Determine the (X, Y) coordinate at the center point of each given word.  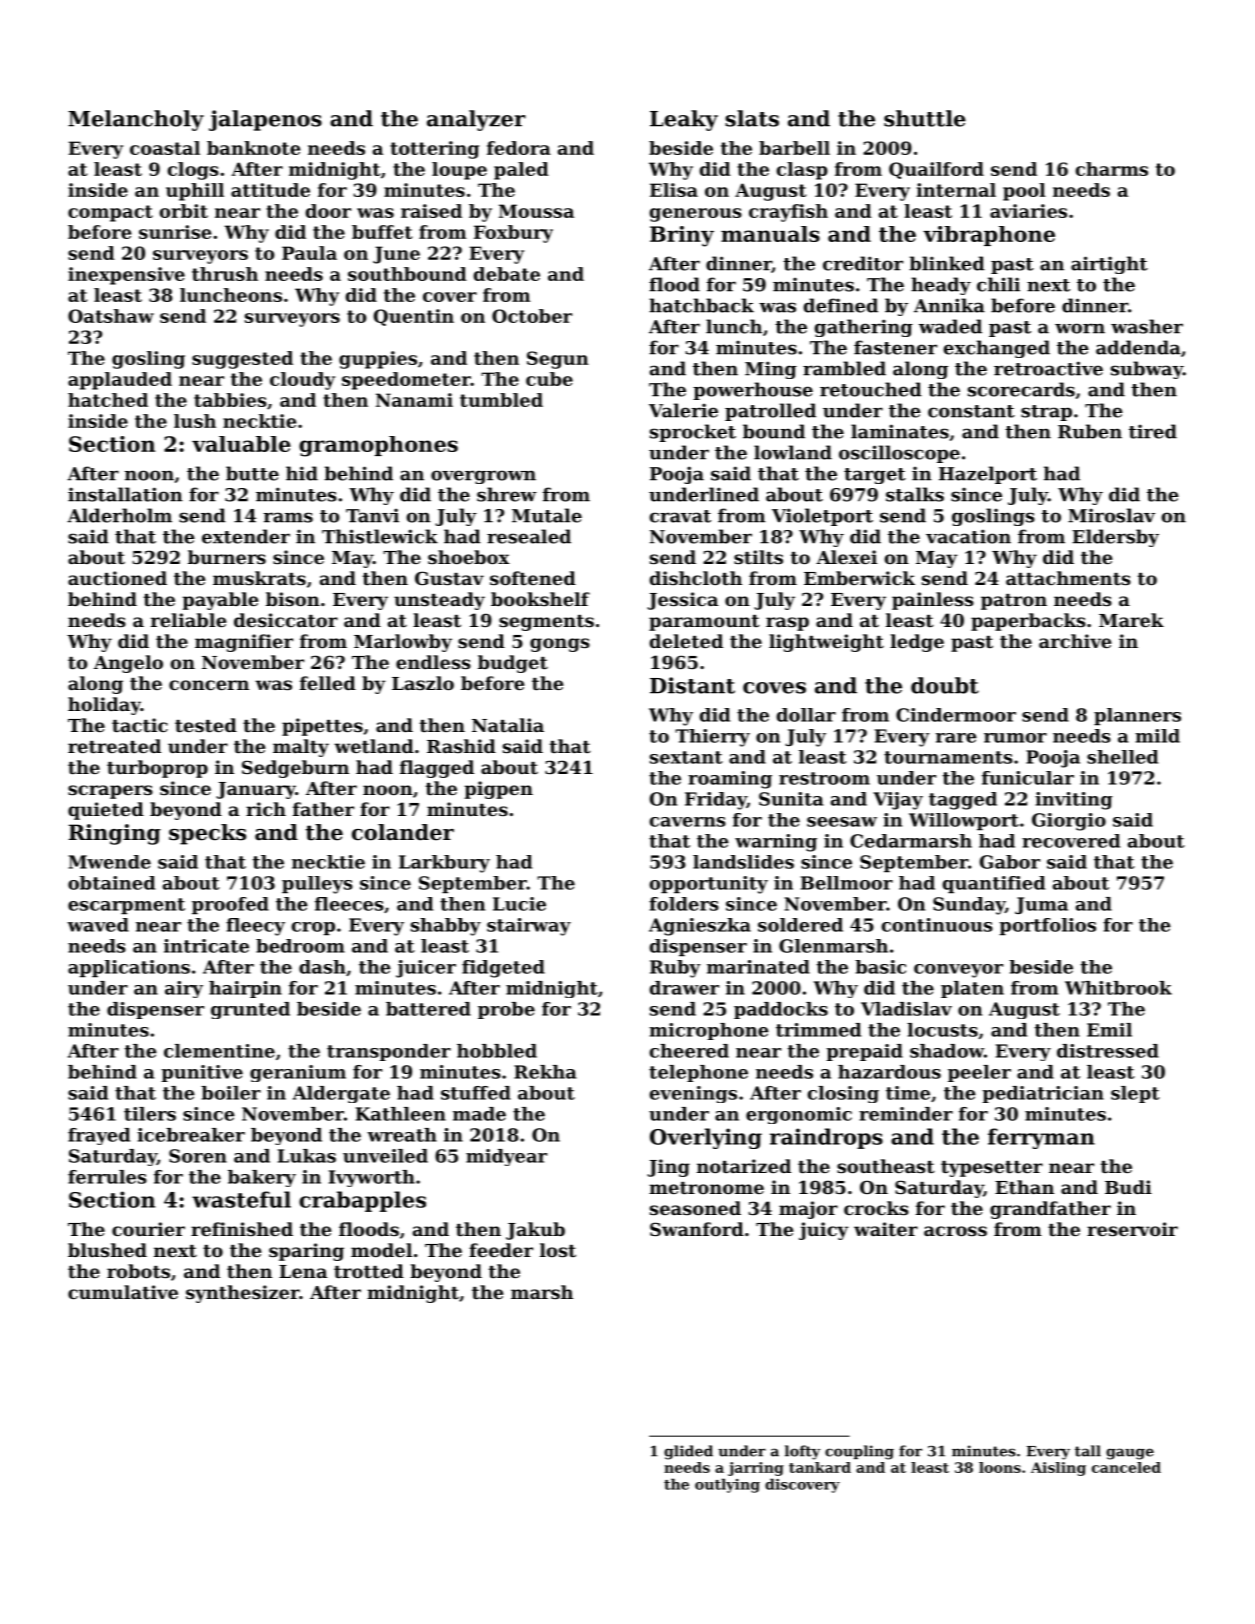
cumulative (123, 1292)
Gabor (1010, 862)
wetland (374, 746)
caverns (688, 822)
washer (1147, 326)
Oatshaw (111, 316)
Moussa (536, 211)
